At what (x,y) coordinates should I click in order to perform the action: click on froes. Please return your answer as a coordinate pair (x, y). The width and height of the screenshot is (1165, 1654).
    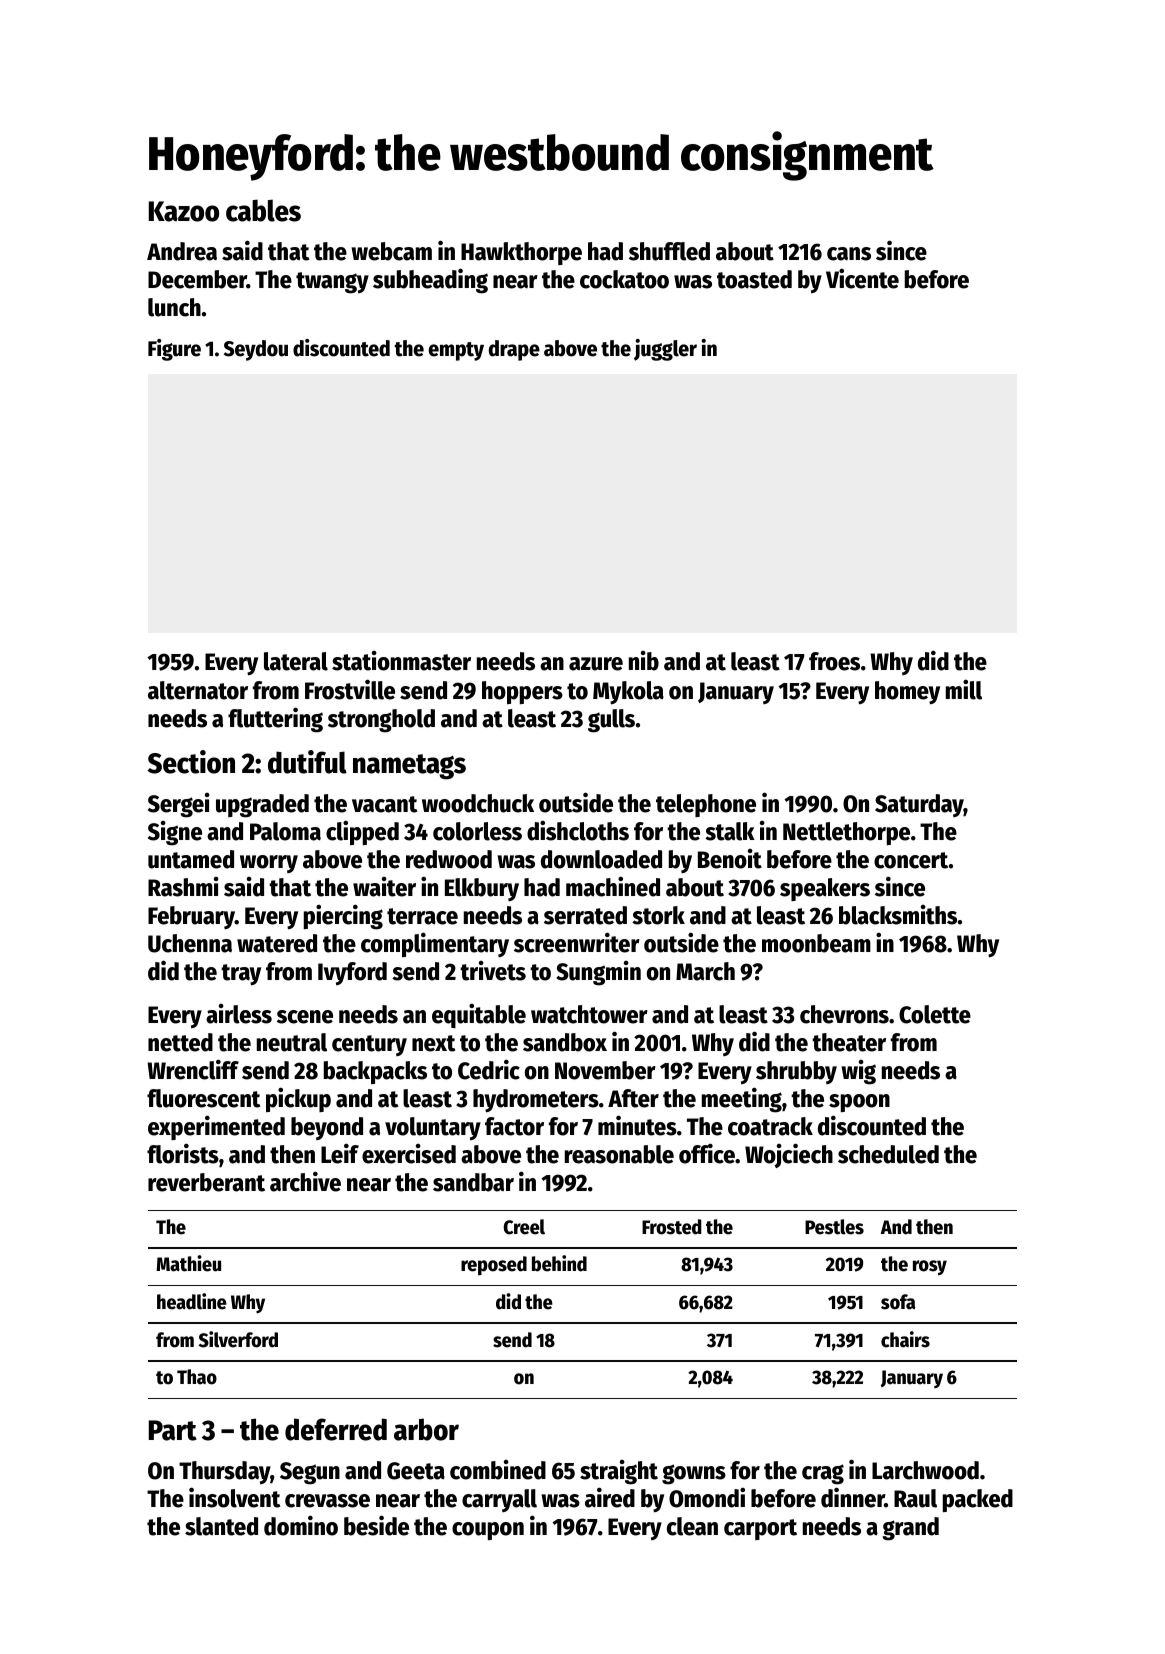
    Looking at the image, I should click on (834, 661).
